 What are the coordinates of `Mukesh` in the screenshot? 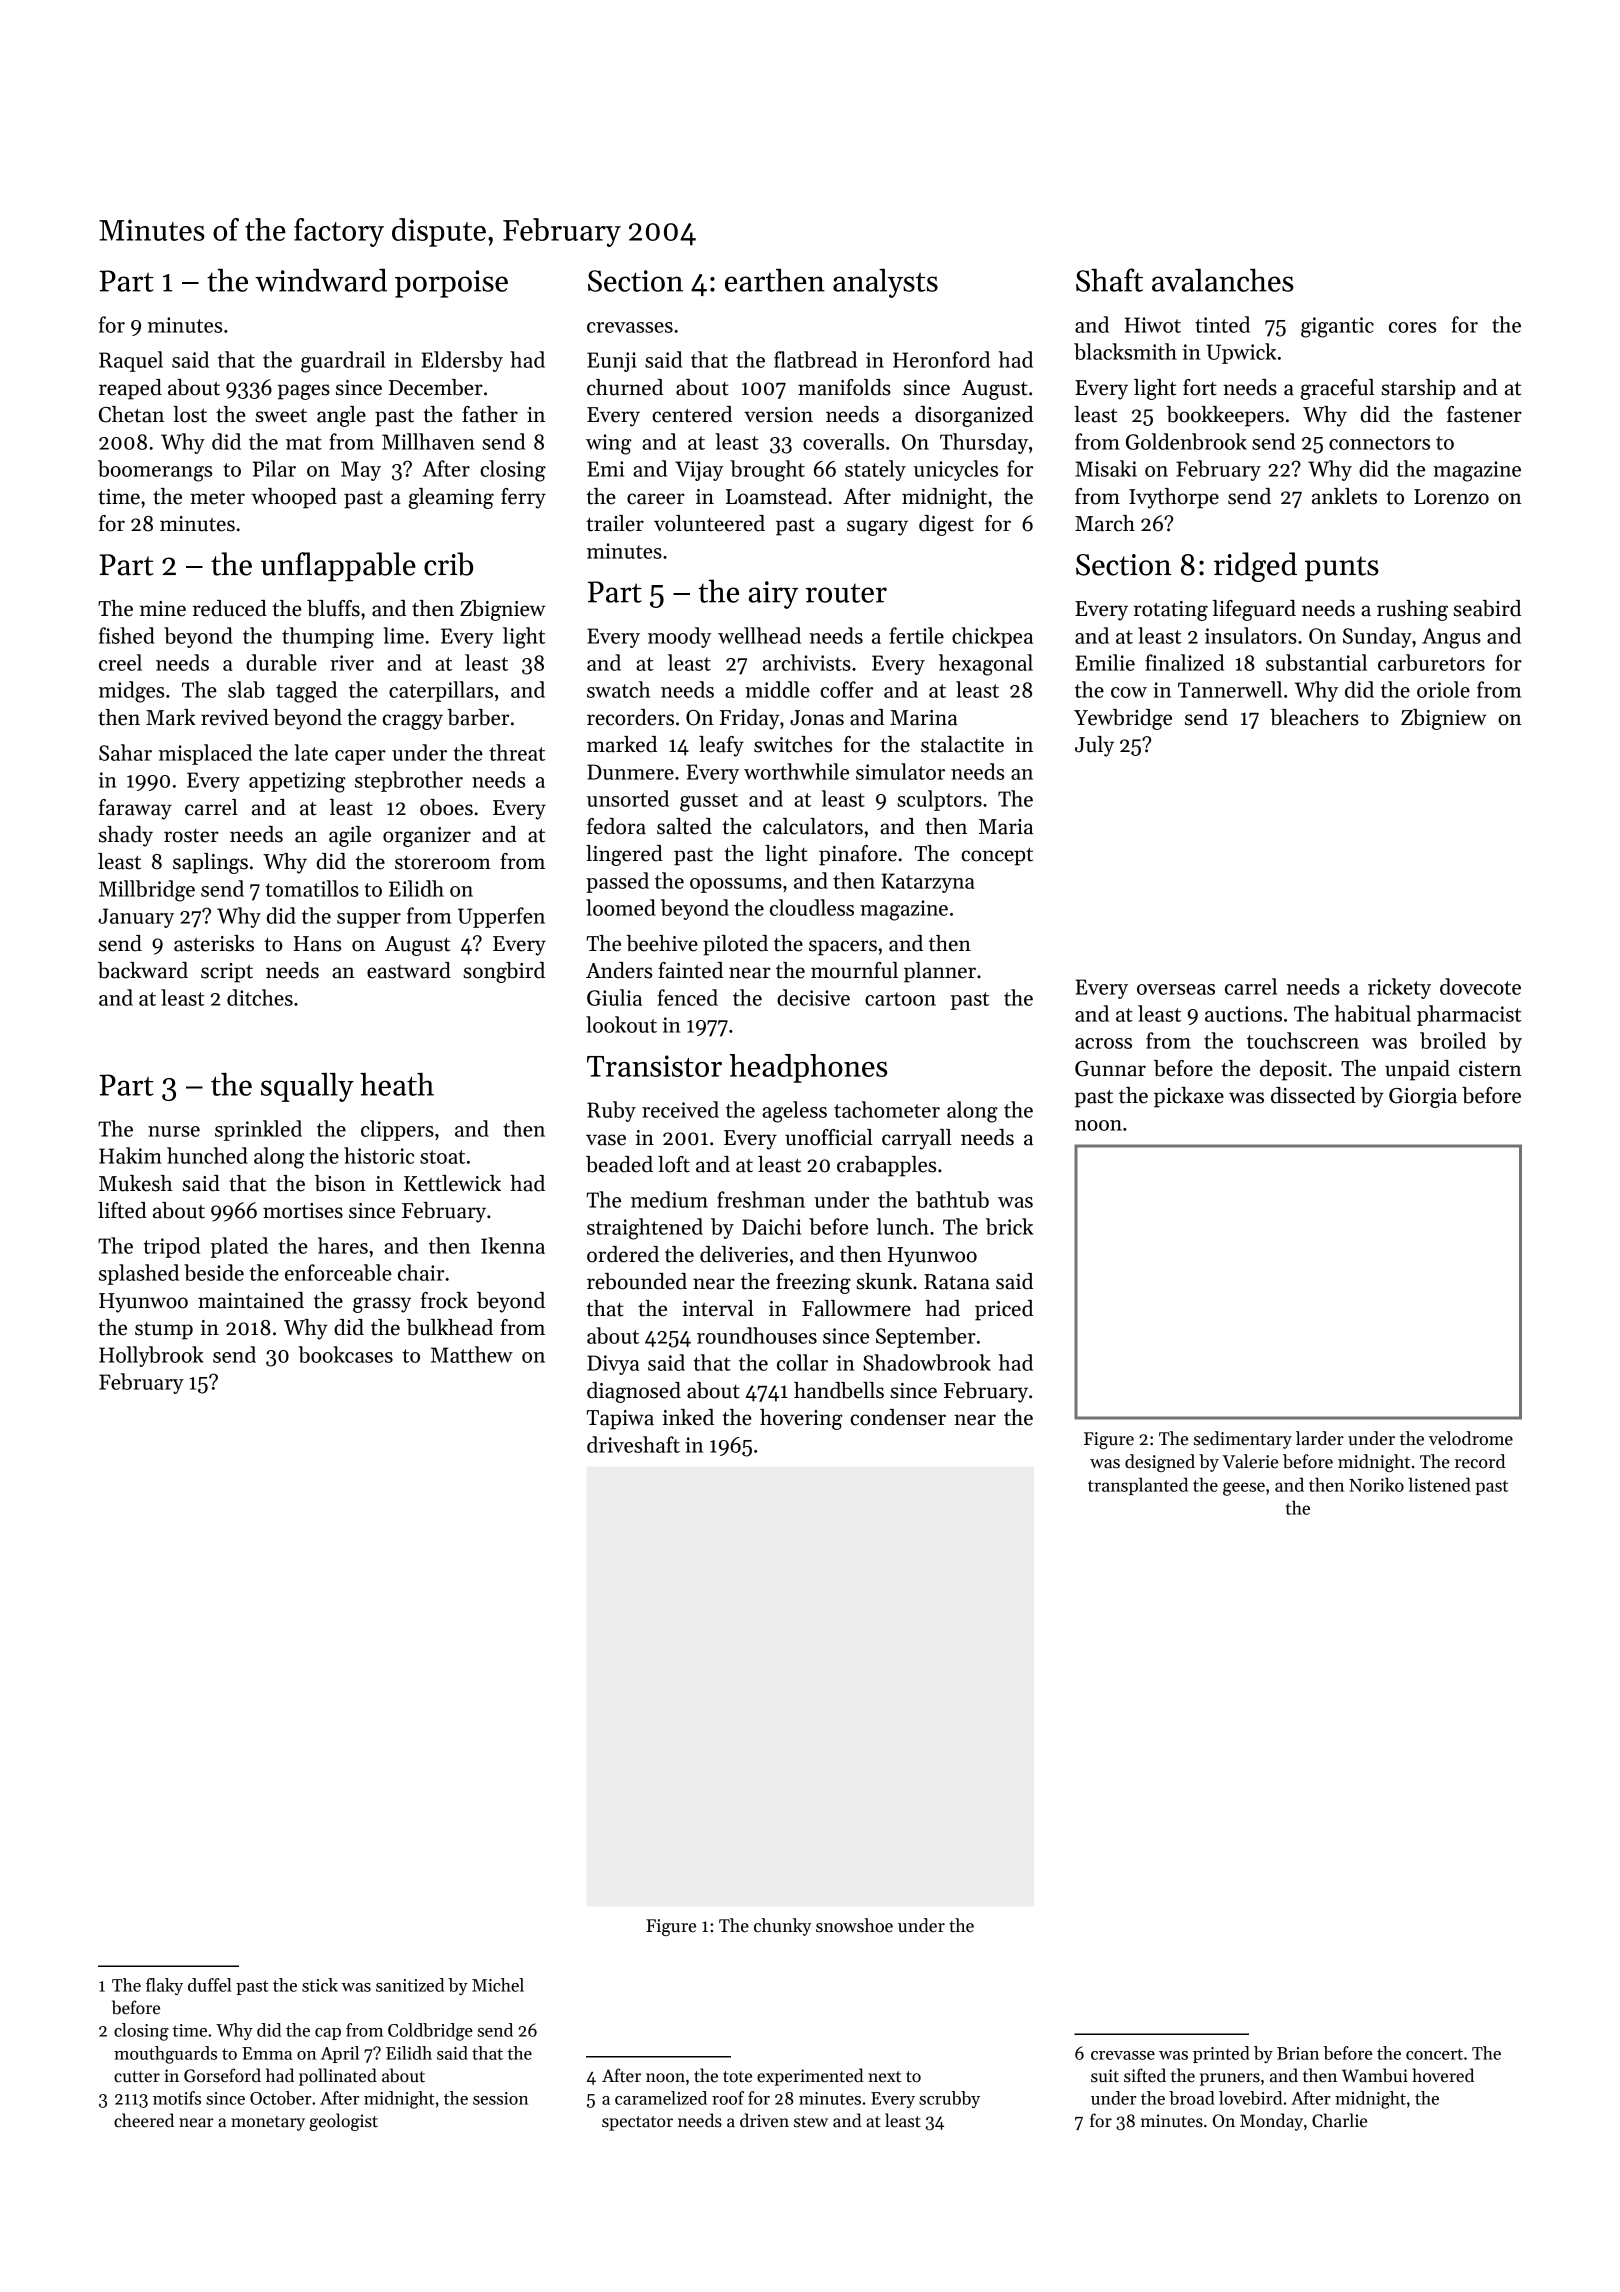 It's located at (136, 1183).
